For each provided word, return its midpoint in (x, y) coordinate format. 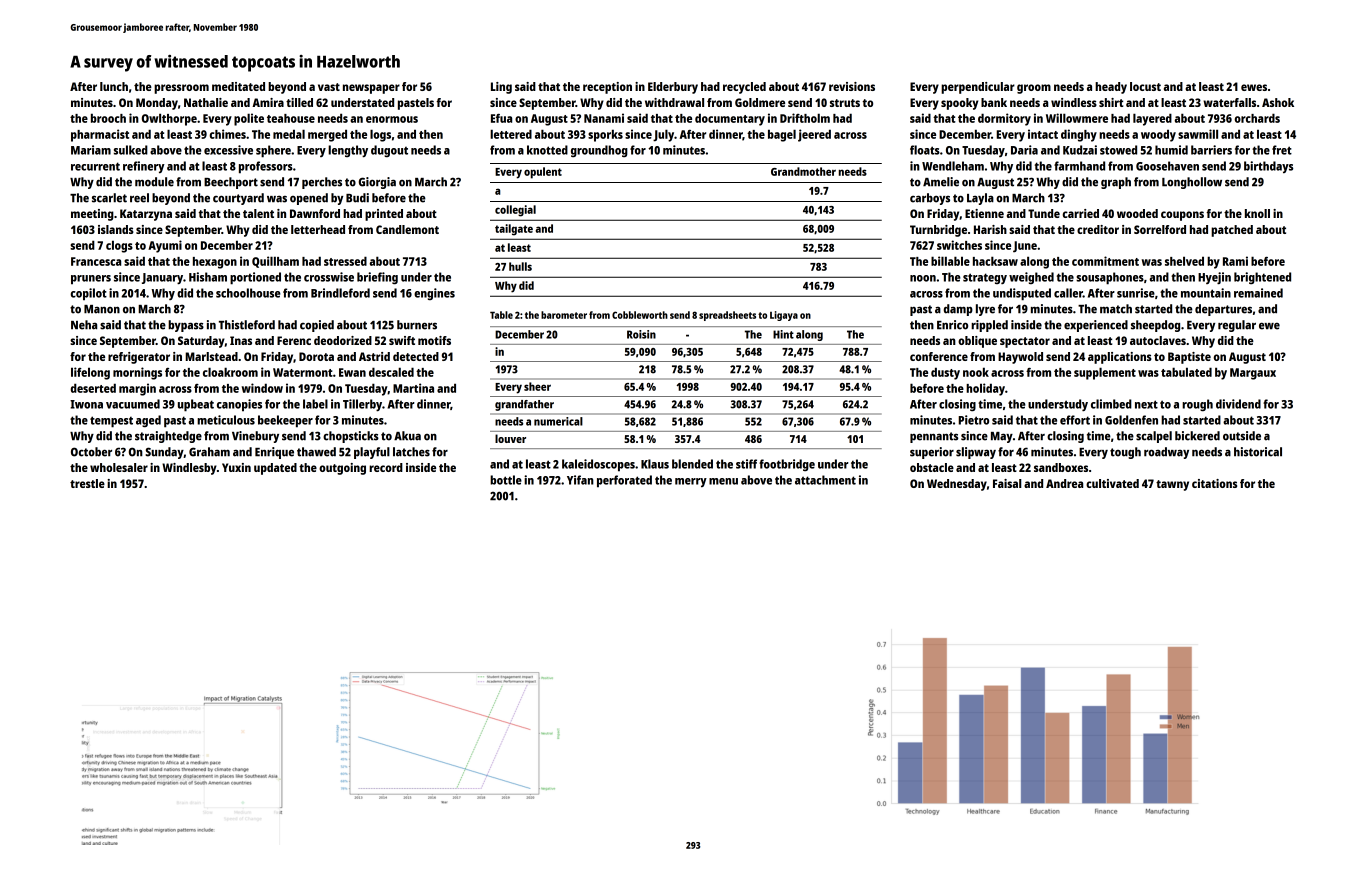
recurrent (95, 166)
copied (317, 326)
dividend (1238, 404)
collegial (515, 211)
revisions (852, 86)
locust (1145, 86)
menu (723, 481)
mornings (137, 373)
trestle (87, 483)
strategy (985, 278)
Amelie (941, 182)
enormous (392, 119)
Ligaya (784, 316)
